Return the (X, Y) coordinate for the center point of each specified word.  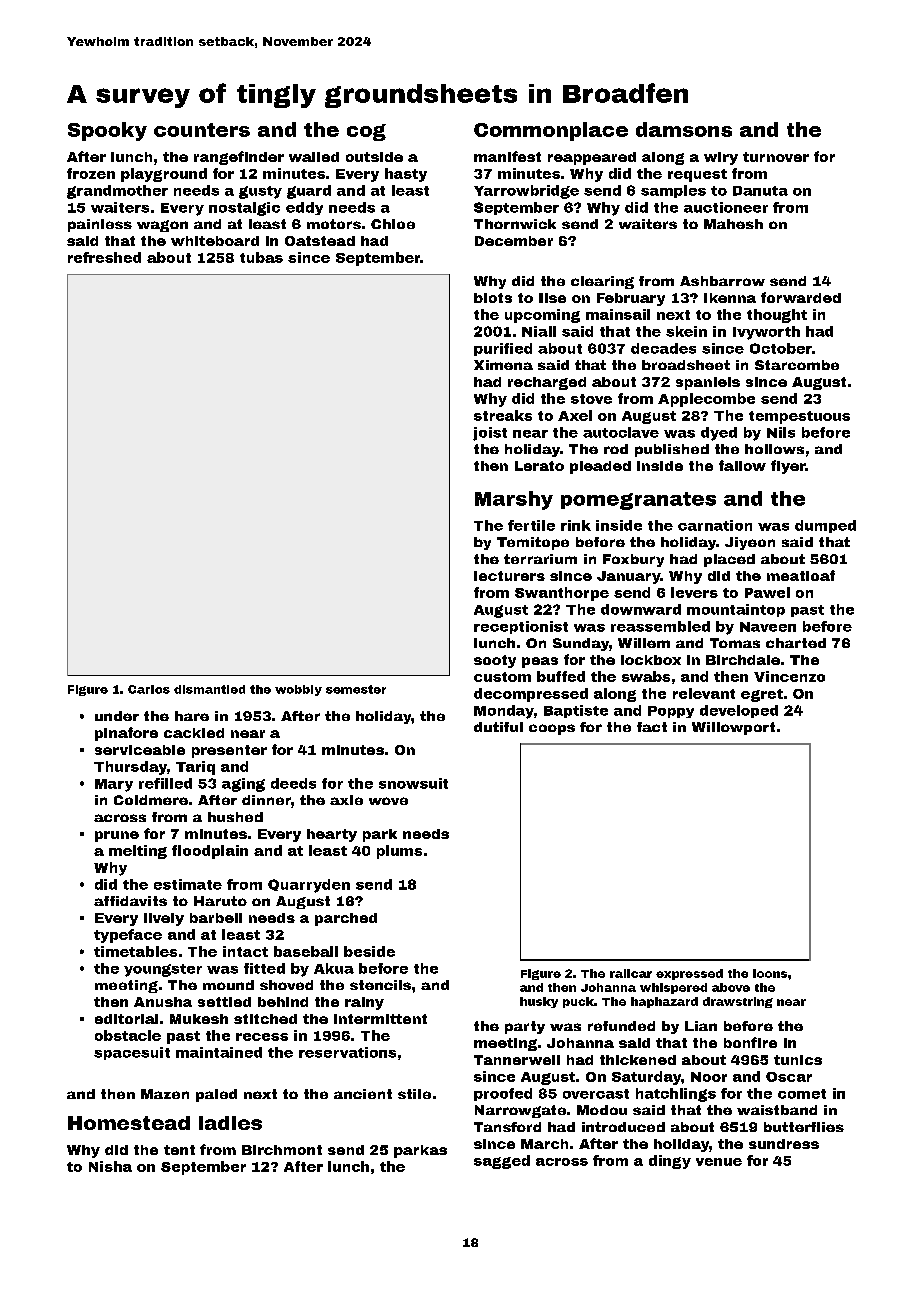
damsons (684, 129)
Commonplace (551, 131)
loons (770, 973)
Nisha (110, 1166)
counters (202, 130)
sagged (502, 1162)
